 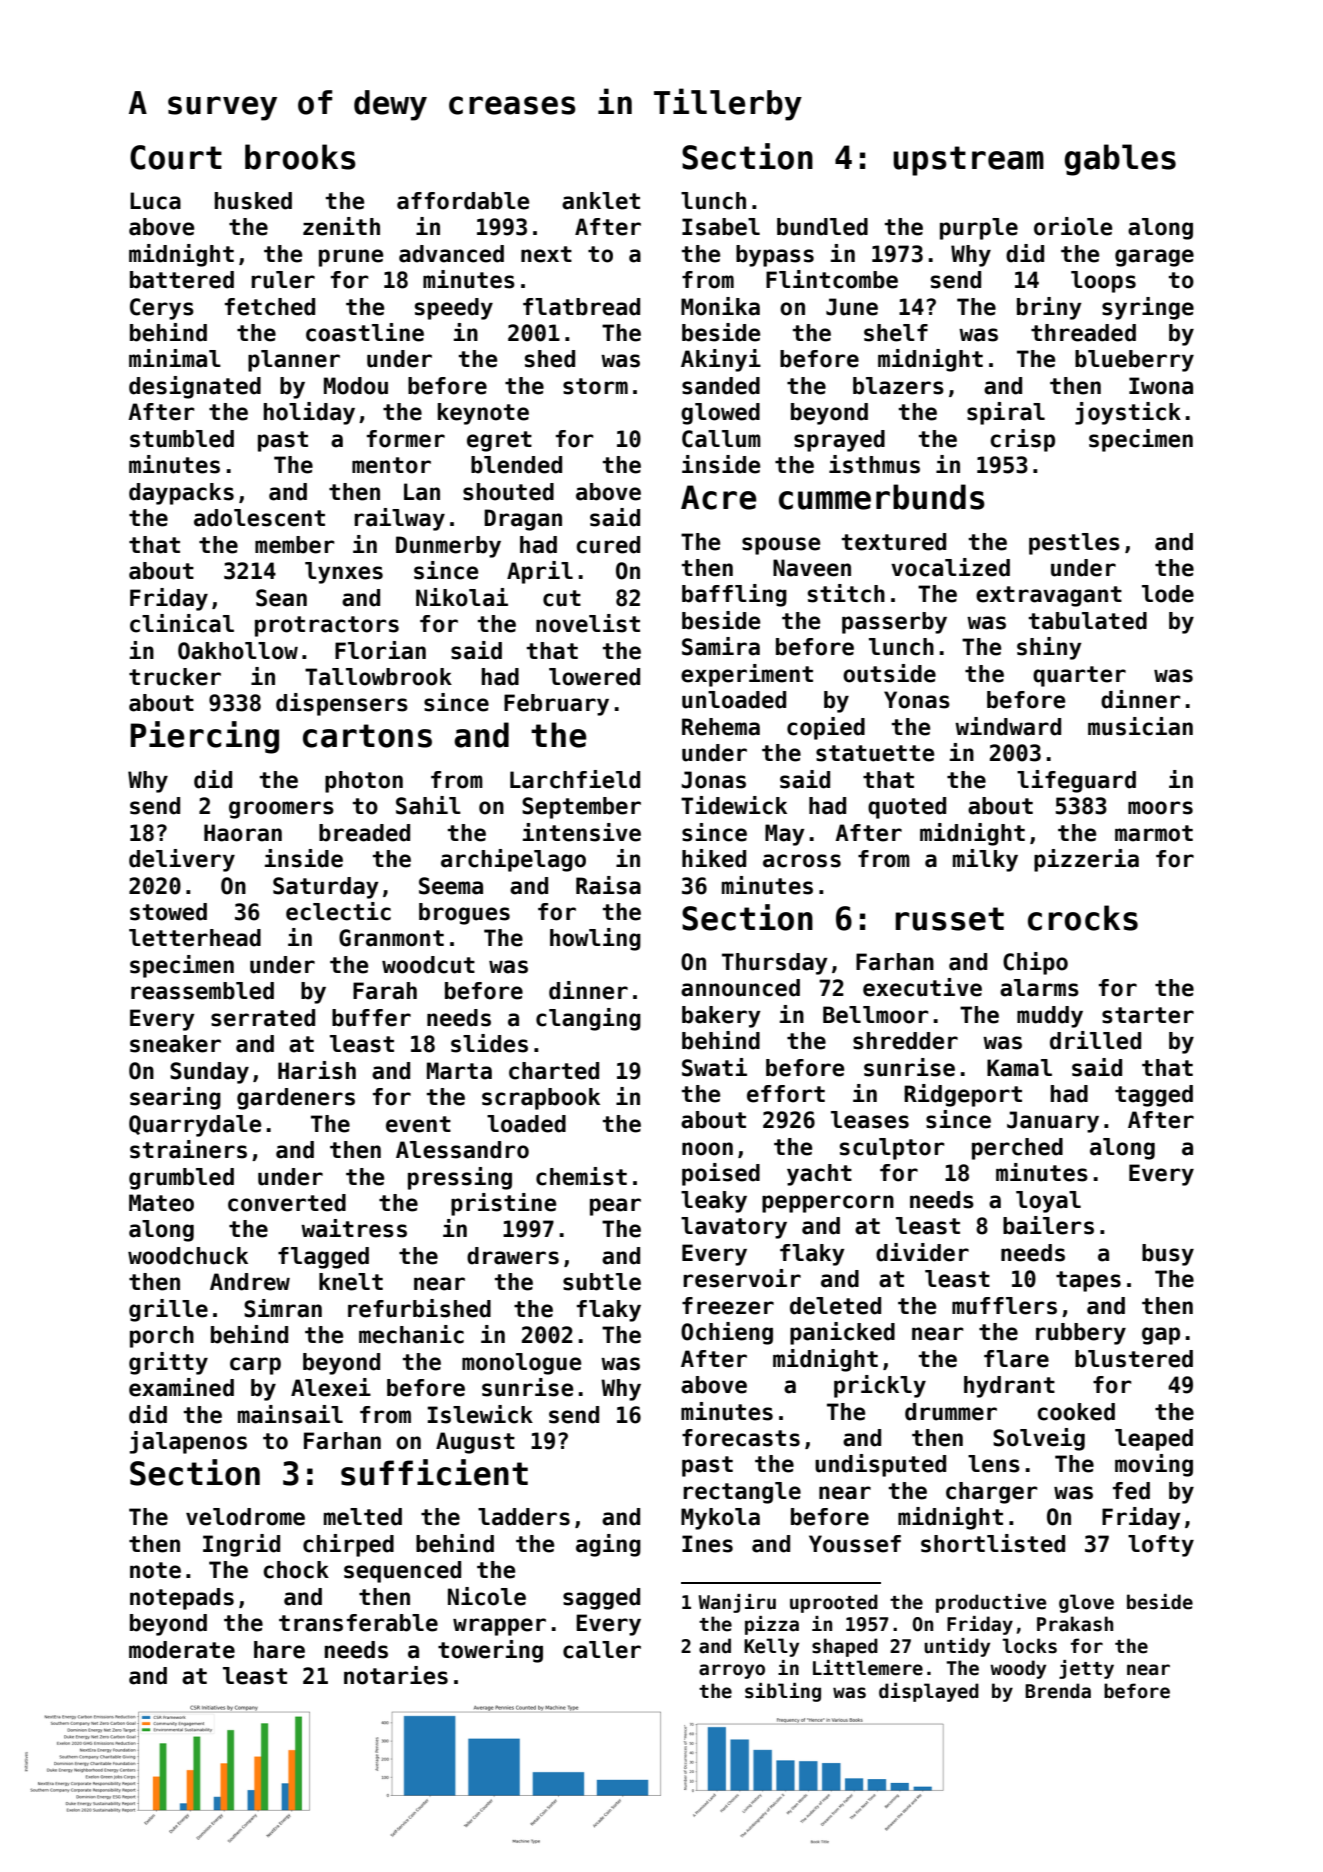 I want to click on crisp, so click(x=1022, y=440).
